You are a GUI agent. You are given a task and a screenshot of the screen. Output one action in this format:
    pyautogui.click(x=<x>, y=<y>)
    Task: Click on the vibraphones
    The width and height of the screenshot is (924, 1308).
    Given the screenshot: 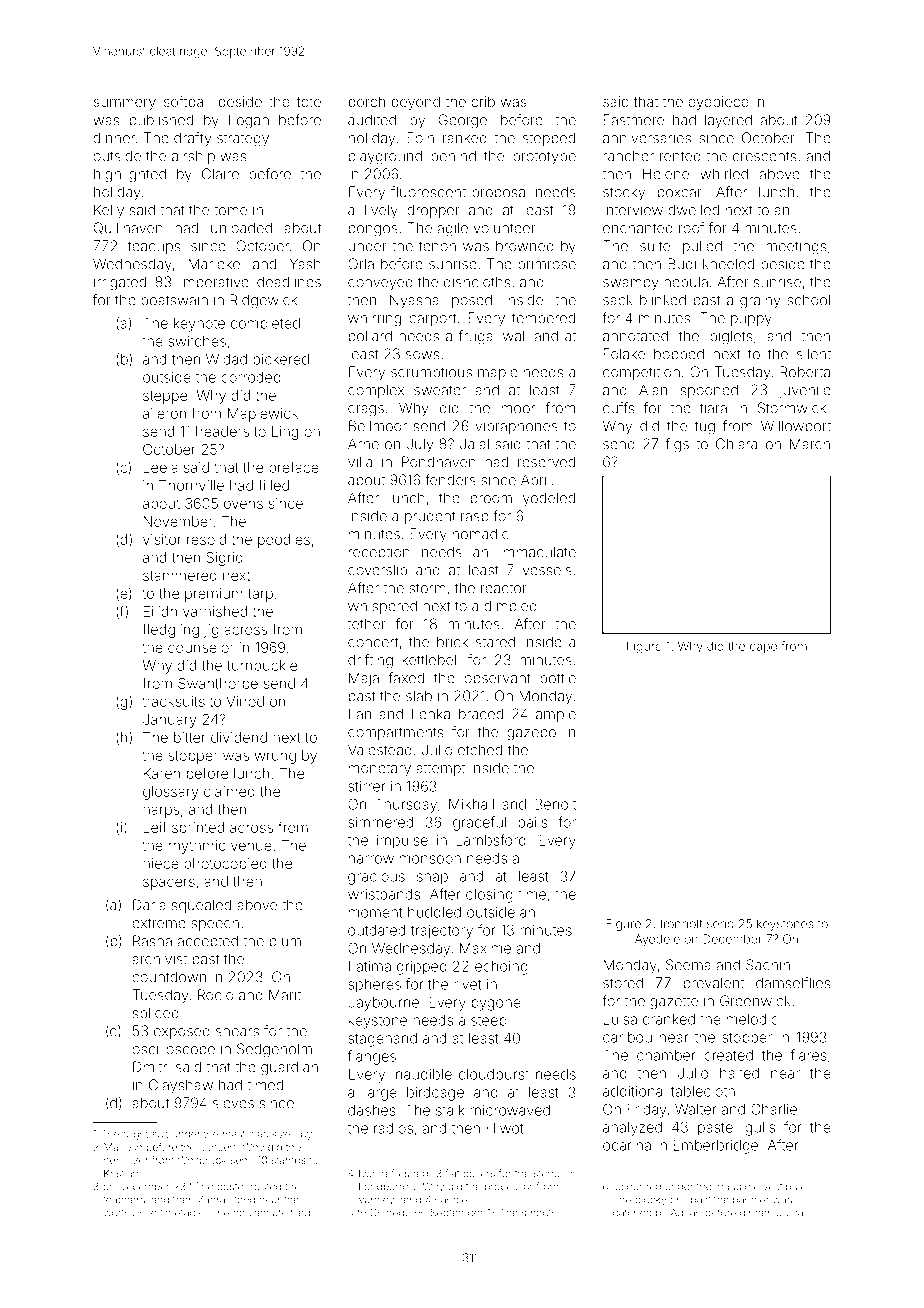 What is the action you would take?
    pyautogui.click(x=516, y=427)
